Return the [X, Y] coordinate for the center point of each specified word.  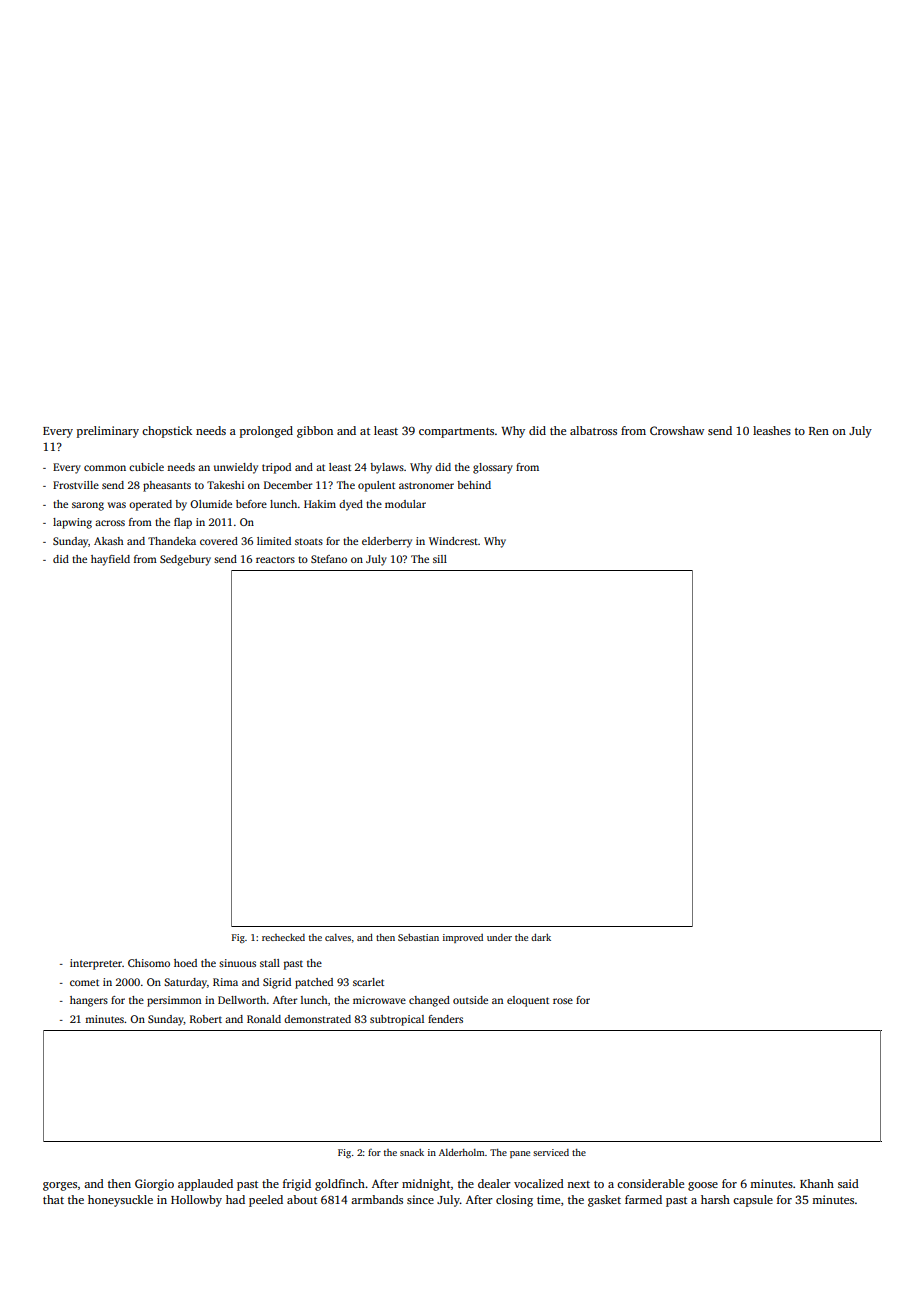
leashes [772, 430]
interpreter [96, 964]
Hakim [320, 504]
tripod [276, 468]
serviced [551, 1152]
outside [470, 1000]
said [848, 1183]
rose [563, 1001]
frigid [297, 1185]
